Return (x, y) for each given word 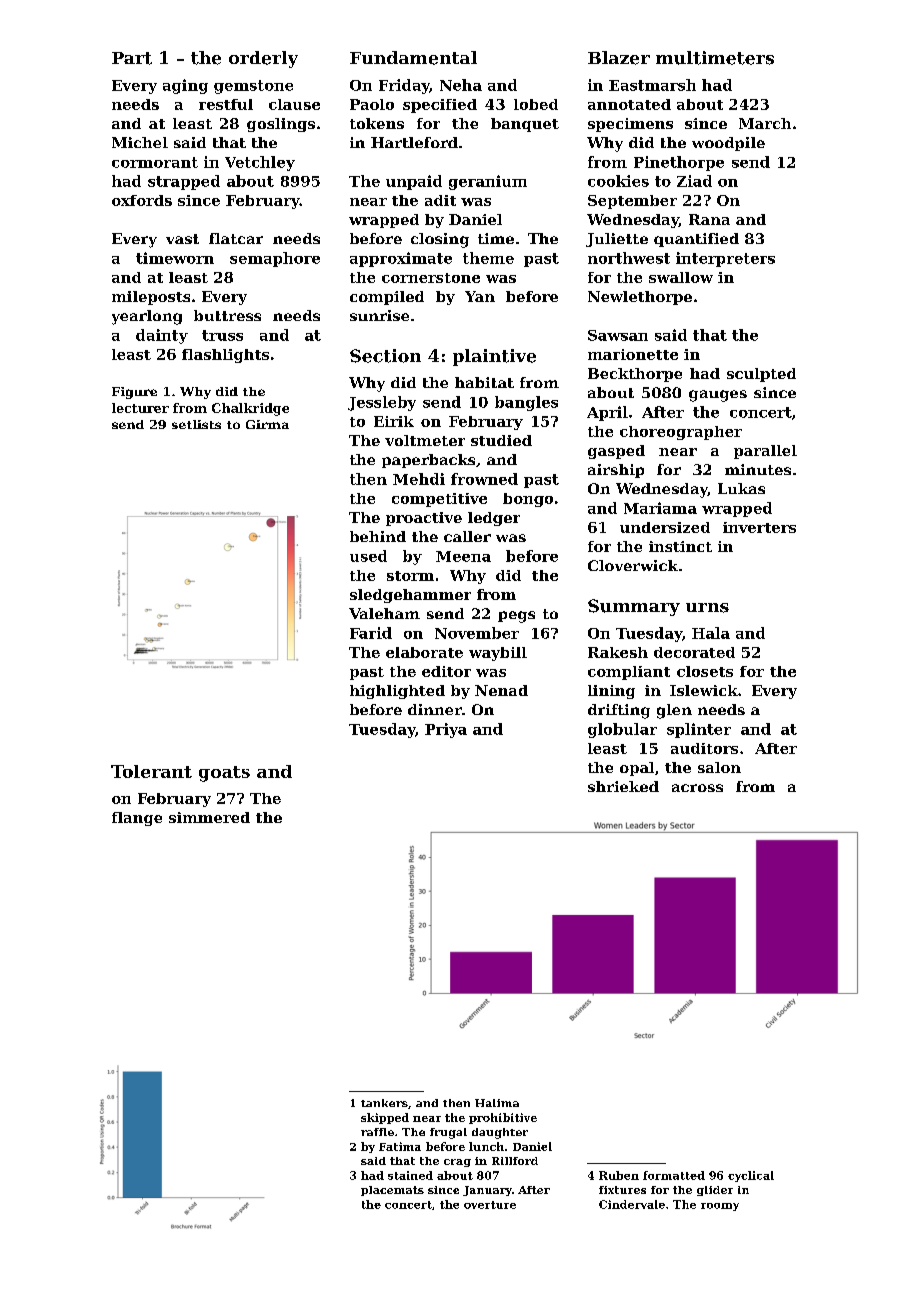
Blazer (619, 58)
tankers (384, 1103)
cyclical (751, 1176)
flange (137, 819)
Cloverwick (633, 565)
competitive (439, 500)
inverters (759, 527)
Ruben (619, 1175)
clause (294, 104)
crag (457, 1163)
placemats (392, 1191)
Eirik (394, 421)
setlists (196, 424)
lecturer (140, 408)
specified (440, 106)
